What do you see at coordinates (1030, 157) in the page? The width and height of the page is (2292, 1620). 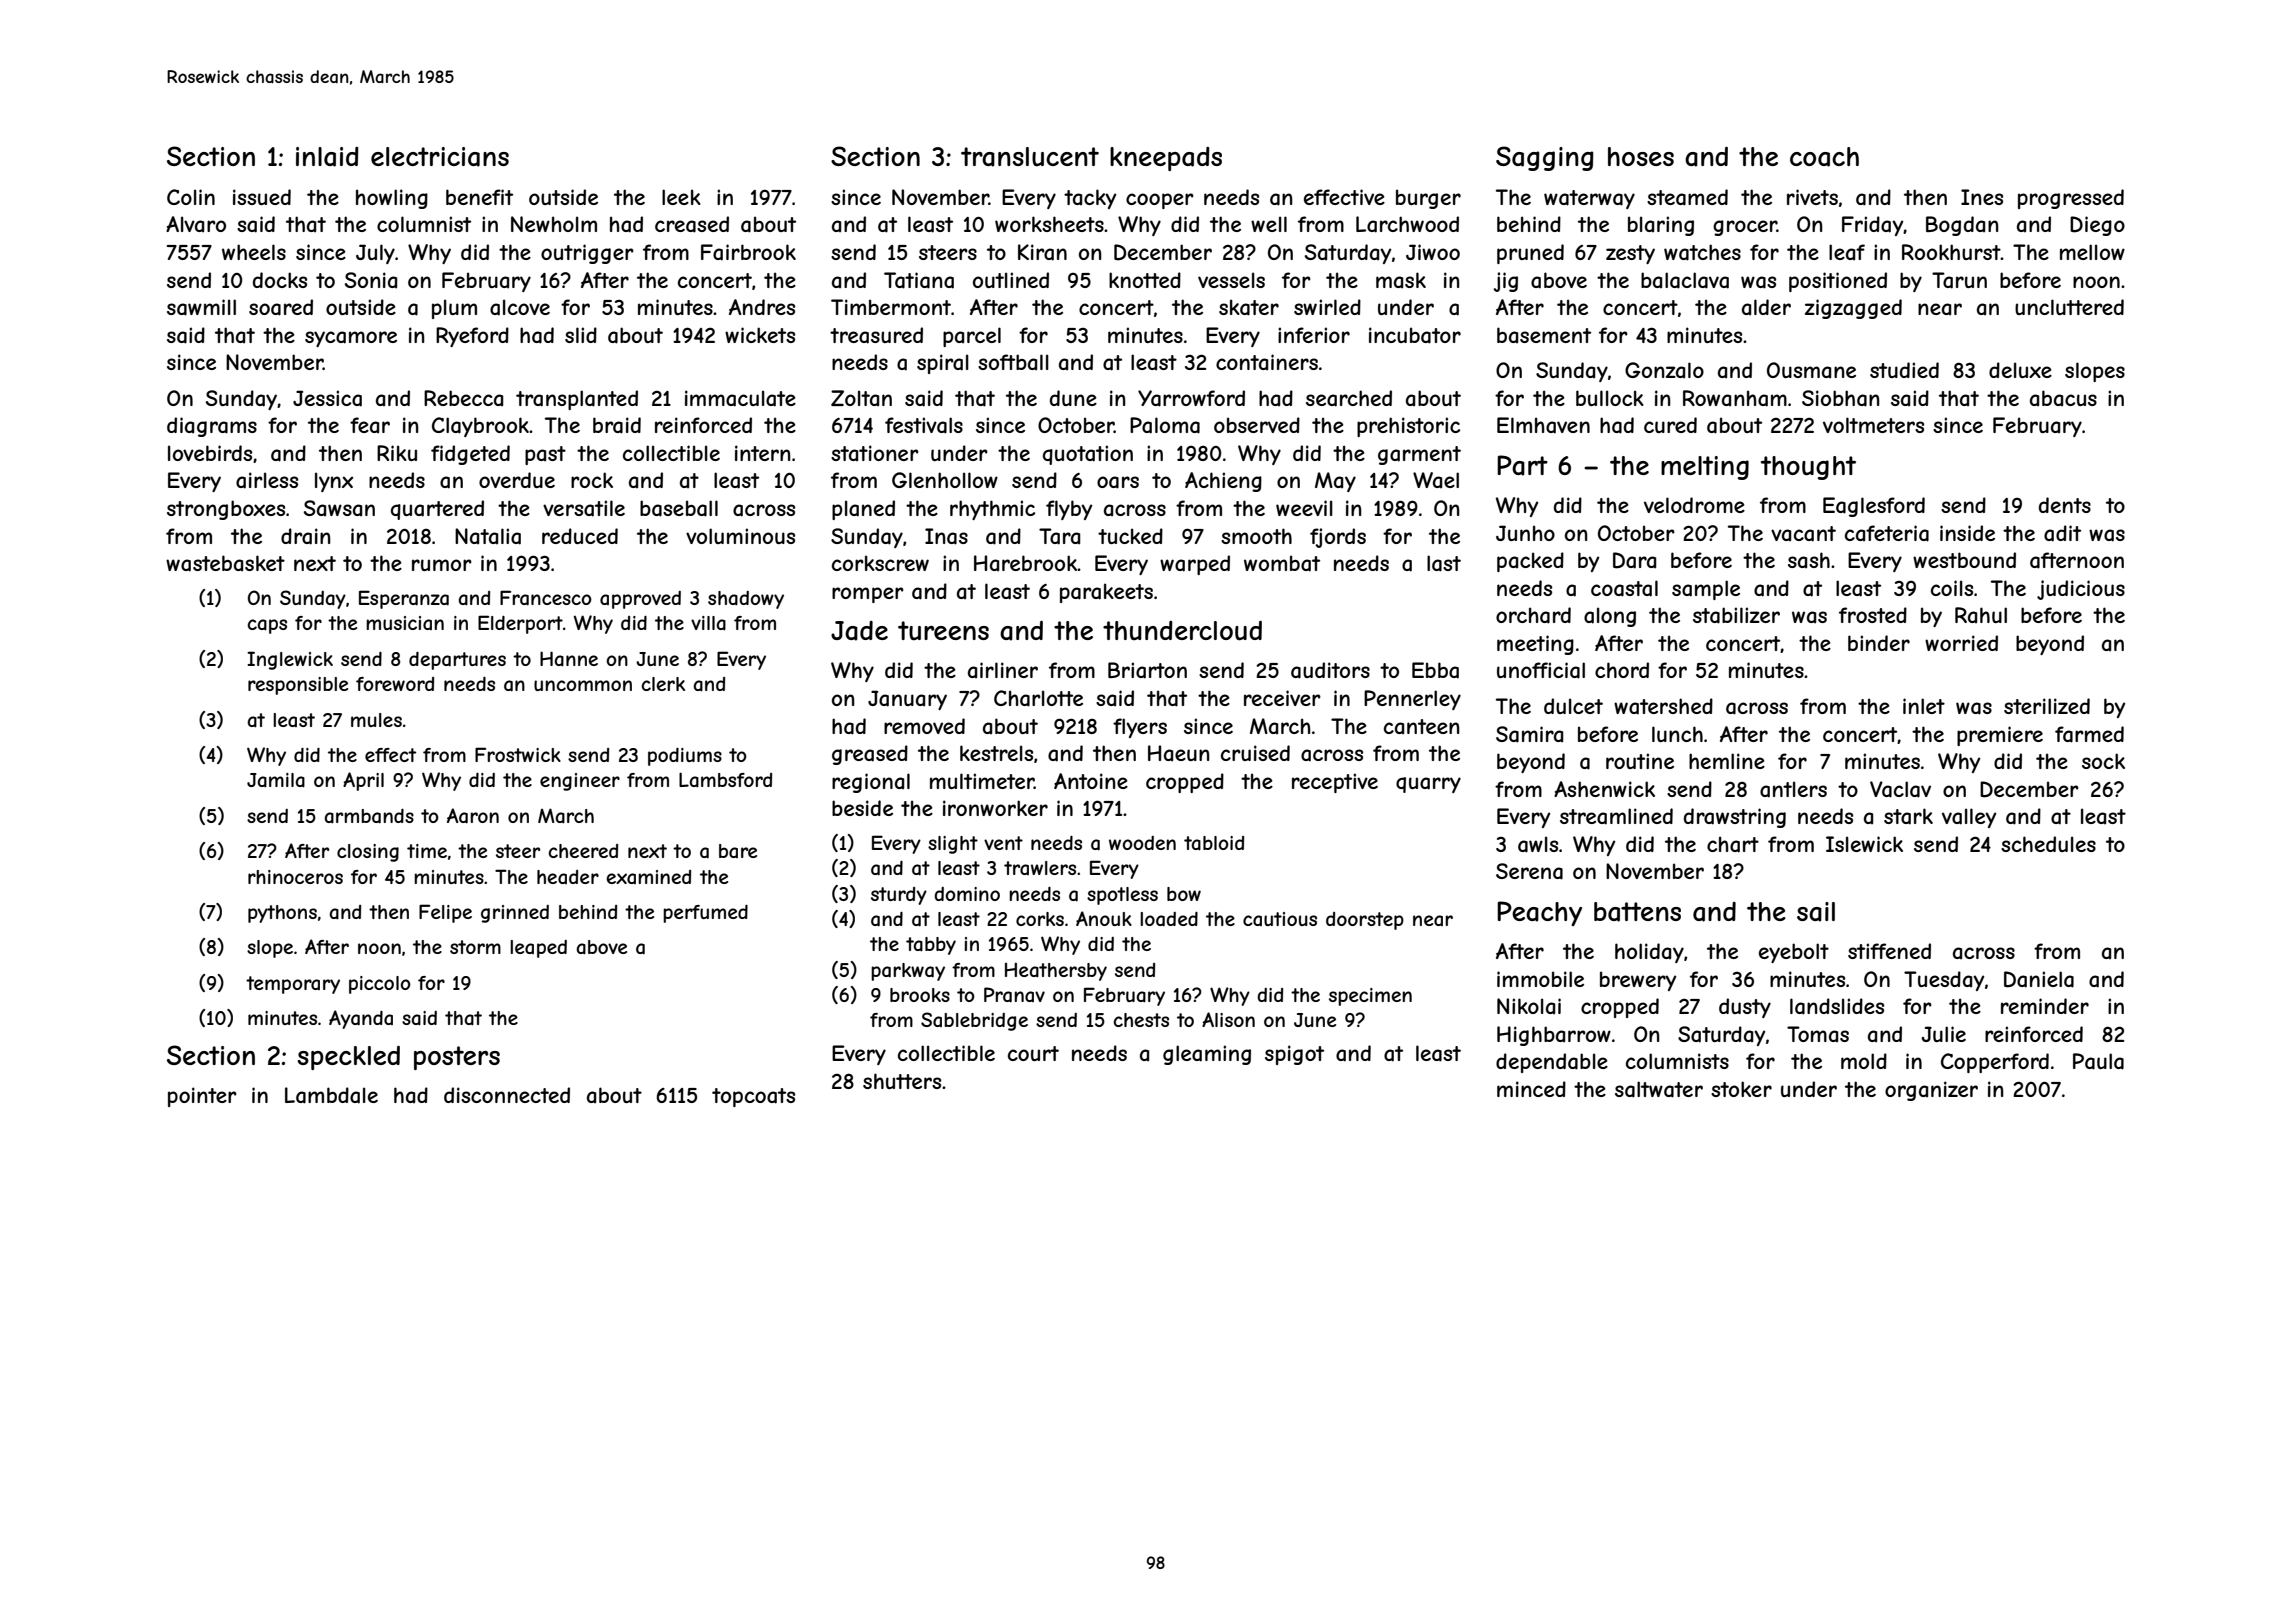 I see `translucent` at bounding box center [1030, 157].
